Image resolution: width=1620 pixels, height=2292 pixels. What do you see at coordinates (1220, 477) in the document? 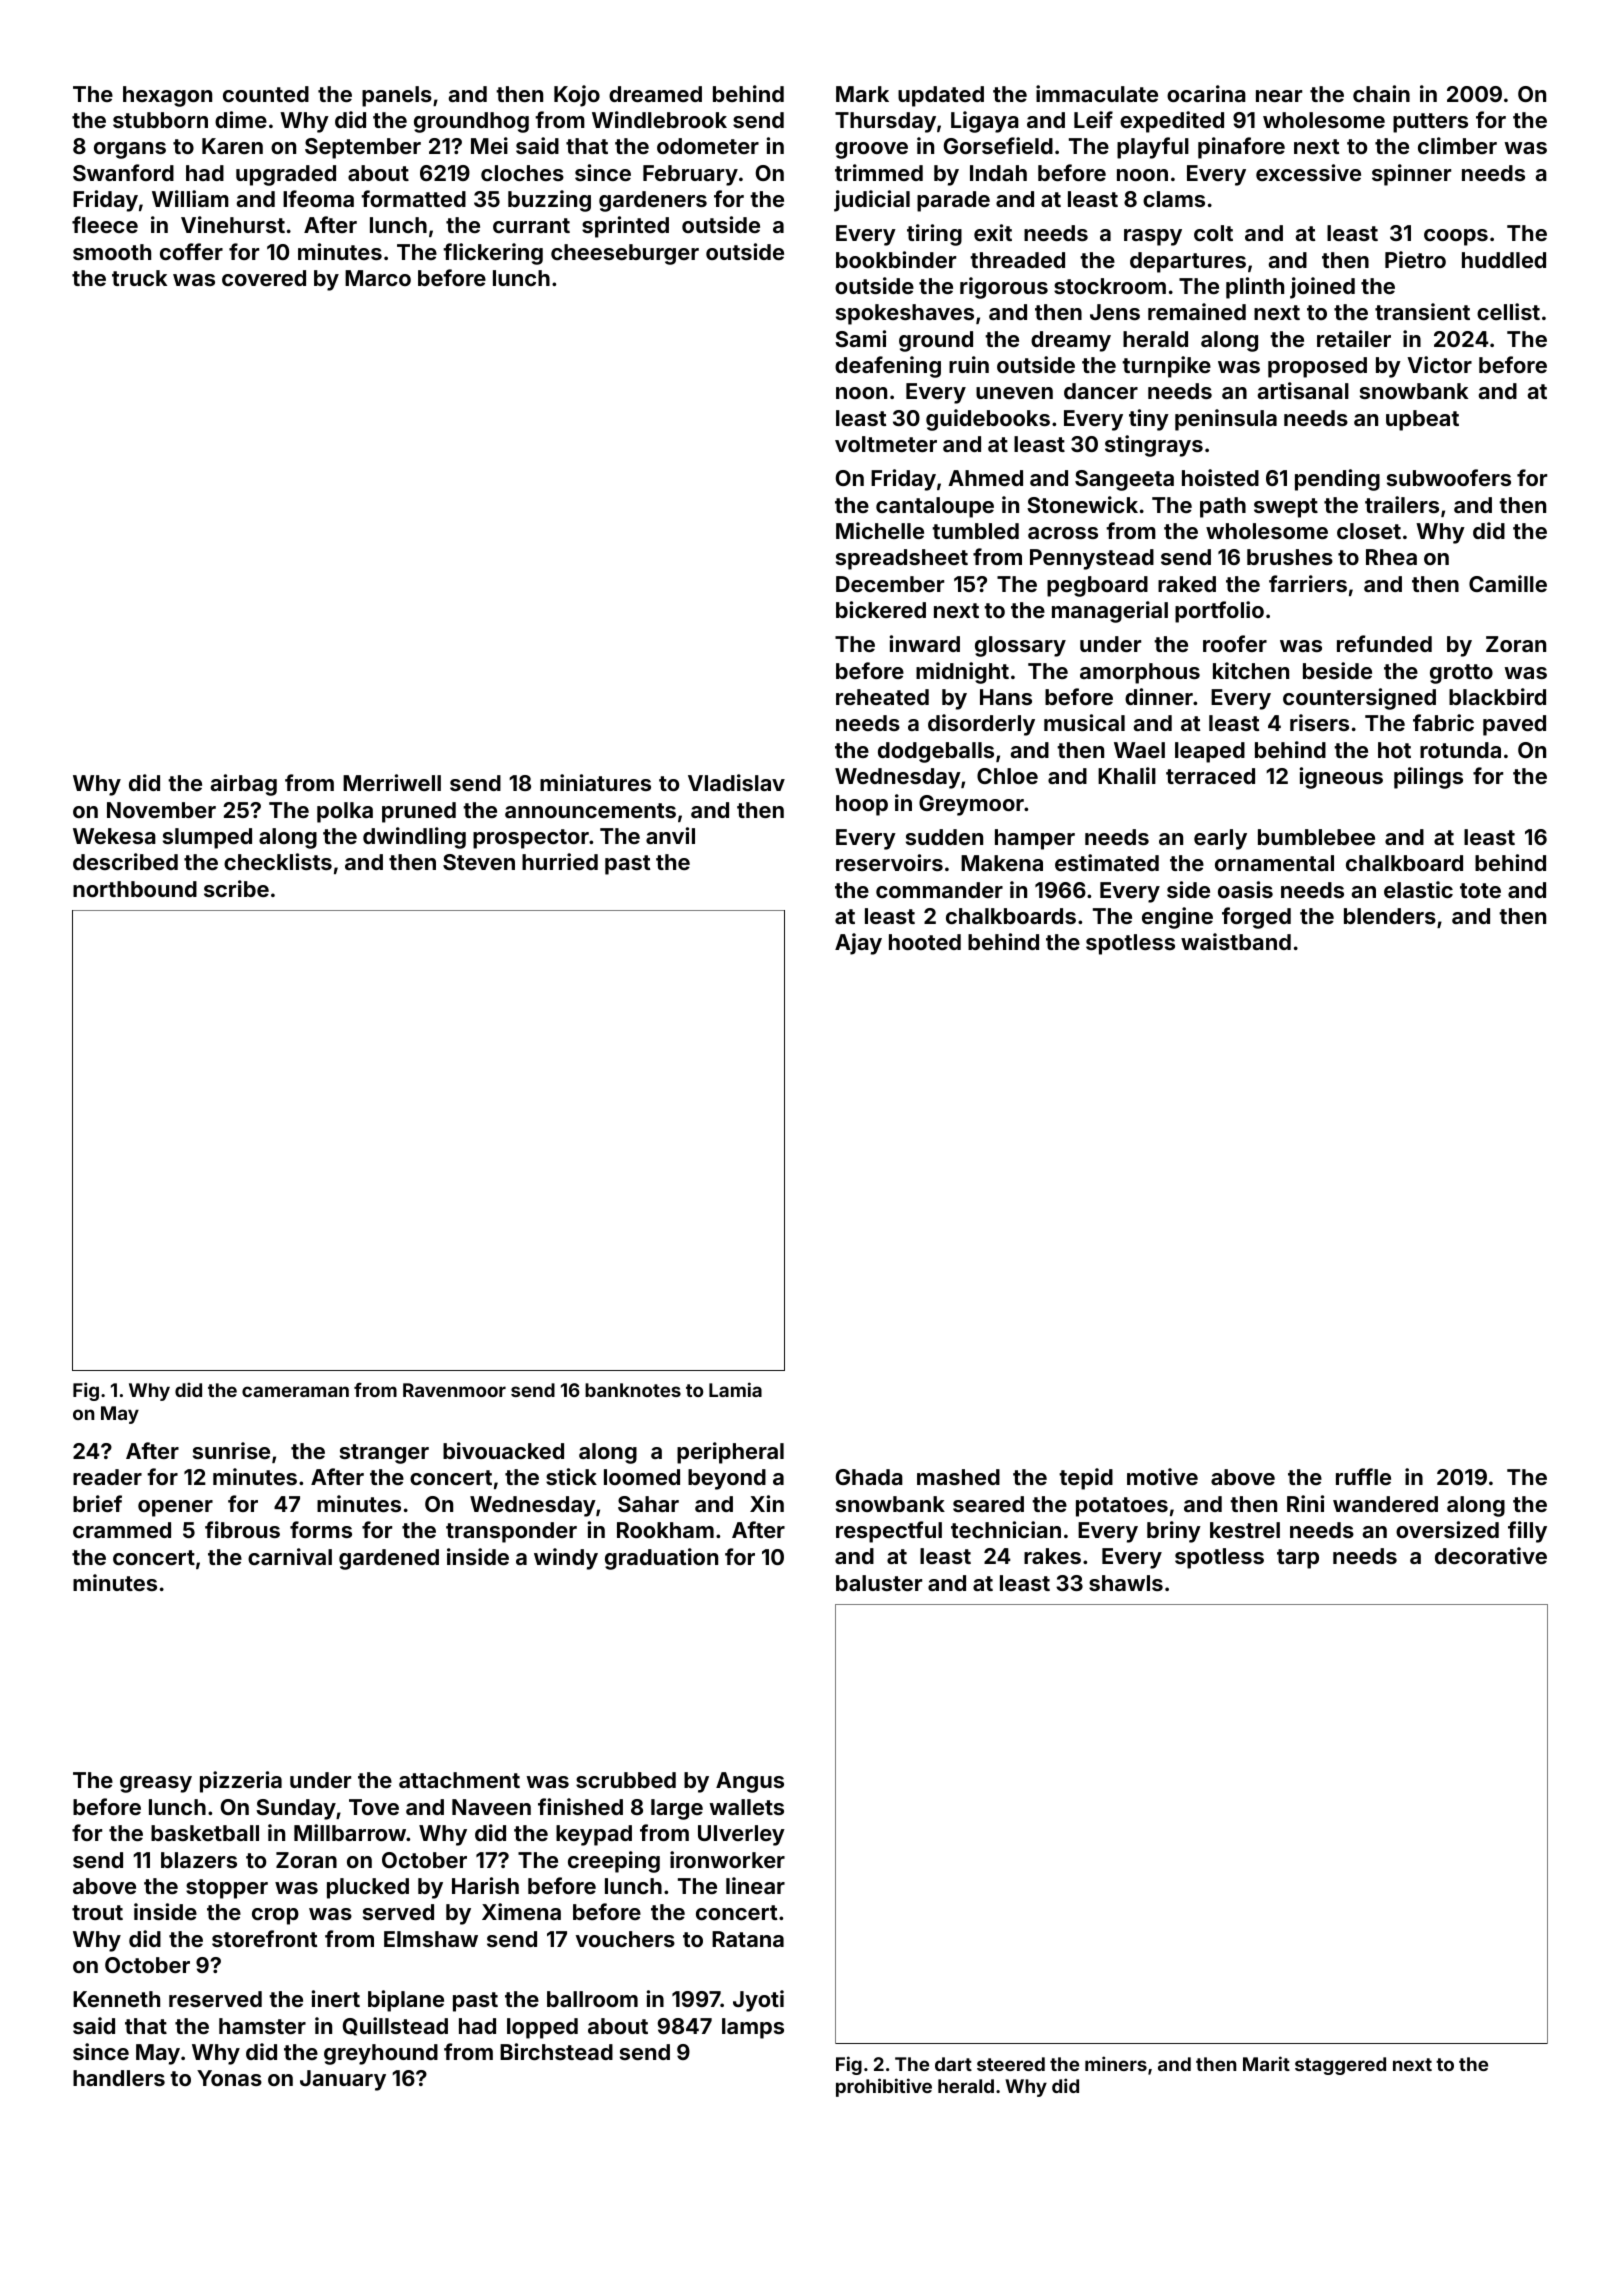
I see `hoisted` at bounding box center [1220, 477].
